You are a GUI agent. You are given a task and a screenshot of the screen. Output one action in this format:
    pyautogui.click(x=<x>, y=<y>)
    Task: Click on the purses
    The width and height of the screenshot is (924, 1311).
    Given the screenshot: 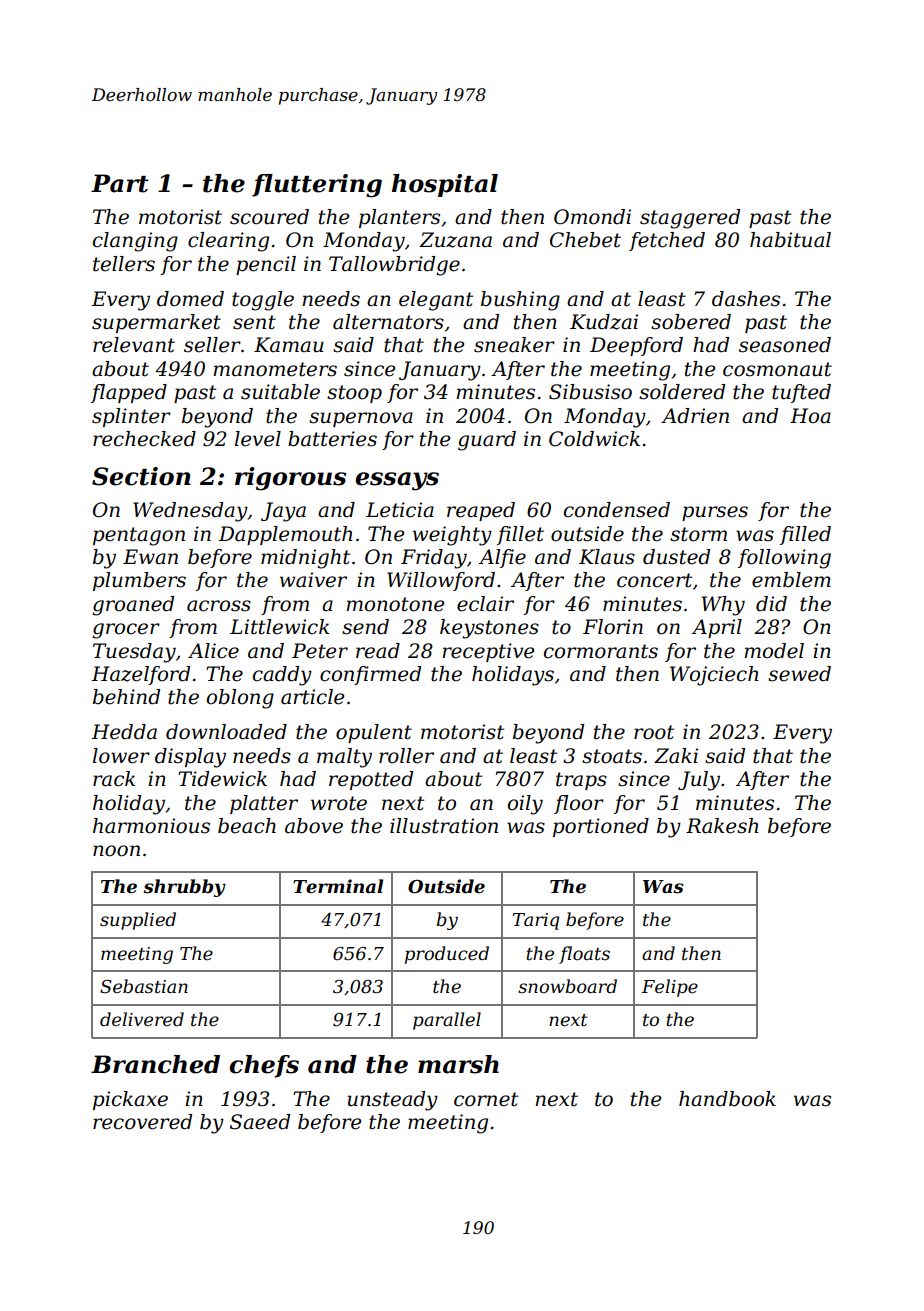 What is the action you would take?
    pyautogui.click(x=715, y=513)
